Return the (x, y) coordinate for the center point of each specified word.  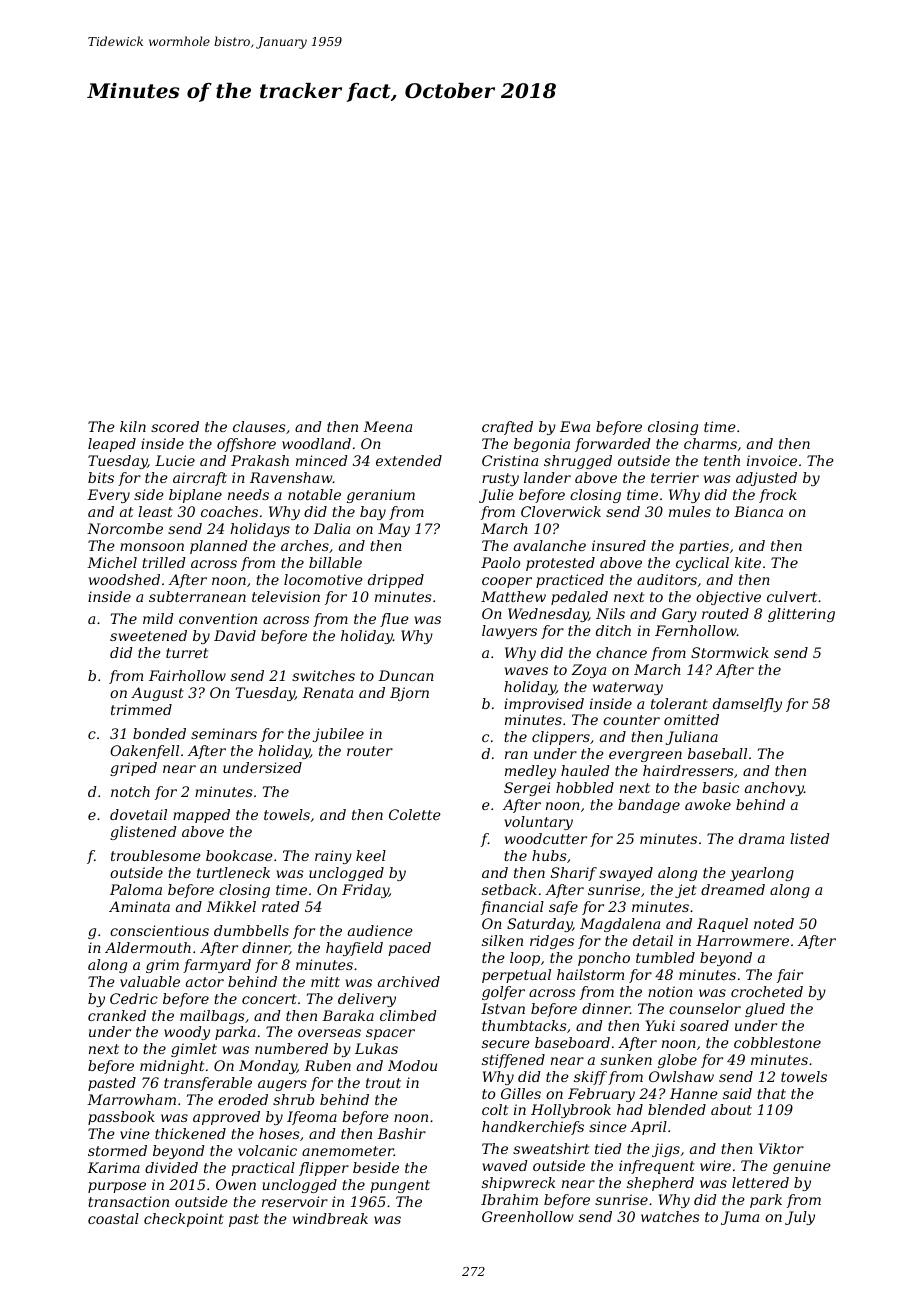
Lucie (175, 460)
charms (710, 443)
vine (135, 1133)
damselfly (747, 705)
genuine (802, 1167)
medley (530, 772)
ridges (552, 942)
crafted (507, 428)
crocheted (767, 991)
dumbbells (251, 930)
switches (323, 675)
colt (495, 1109)
